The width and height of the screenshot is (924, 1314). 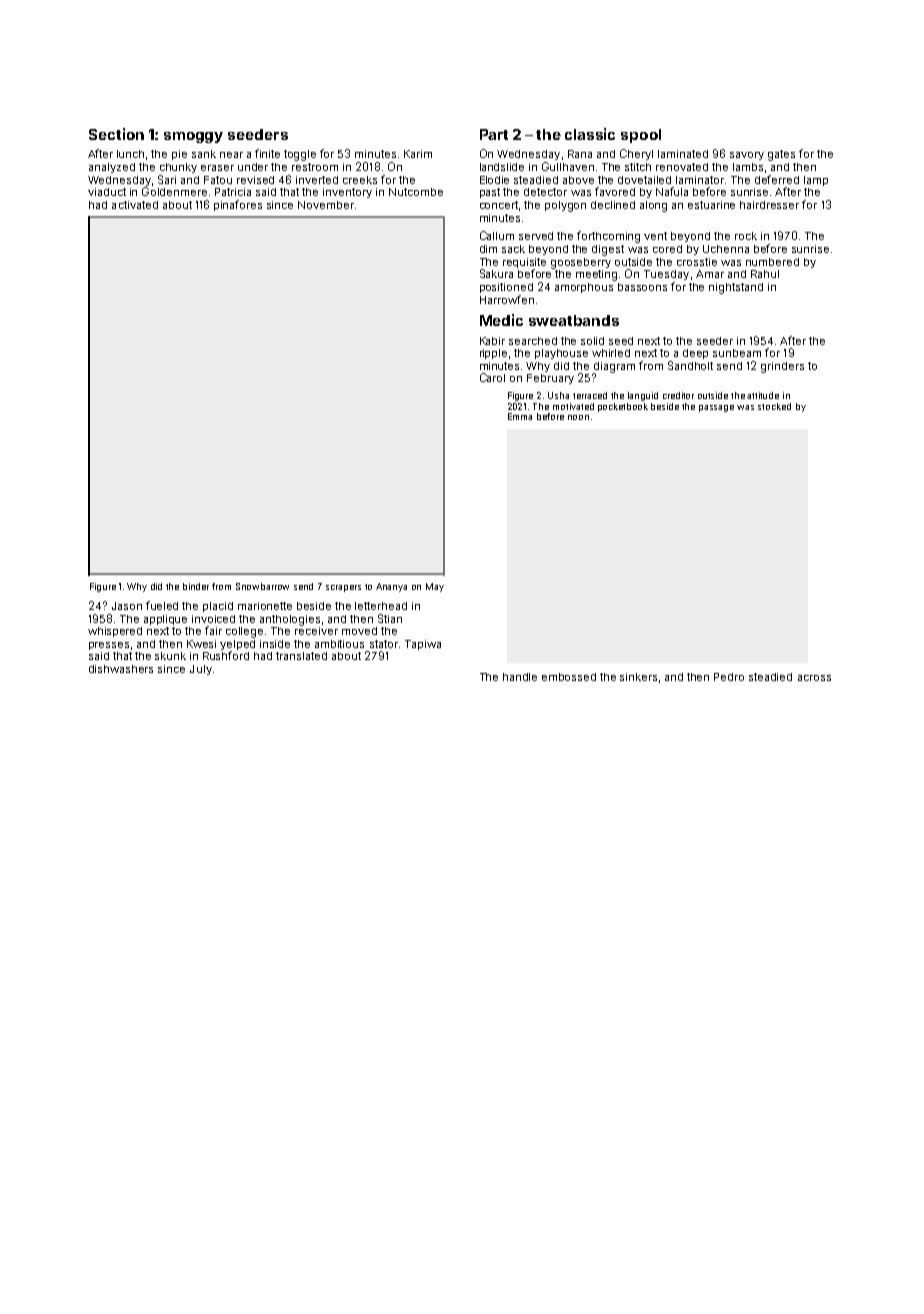 What do you see at coordinates (520, 416) in the screenshot?
I see `Emma` at bounding box center [520, 416].
